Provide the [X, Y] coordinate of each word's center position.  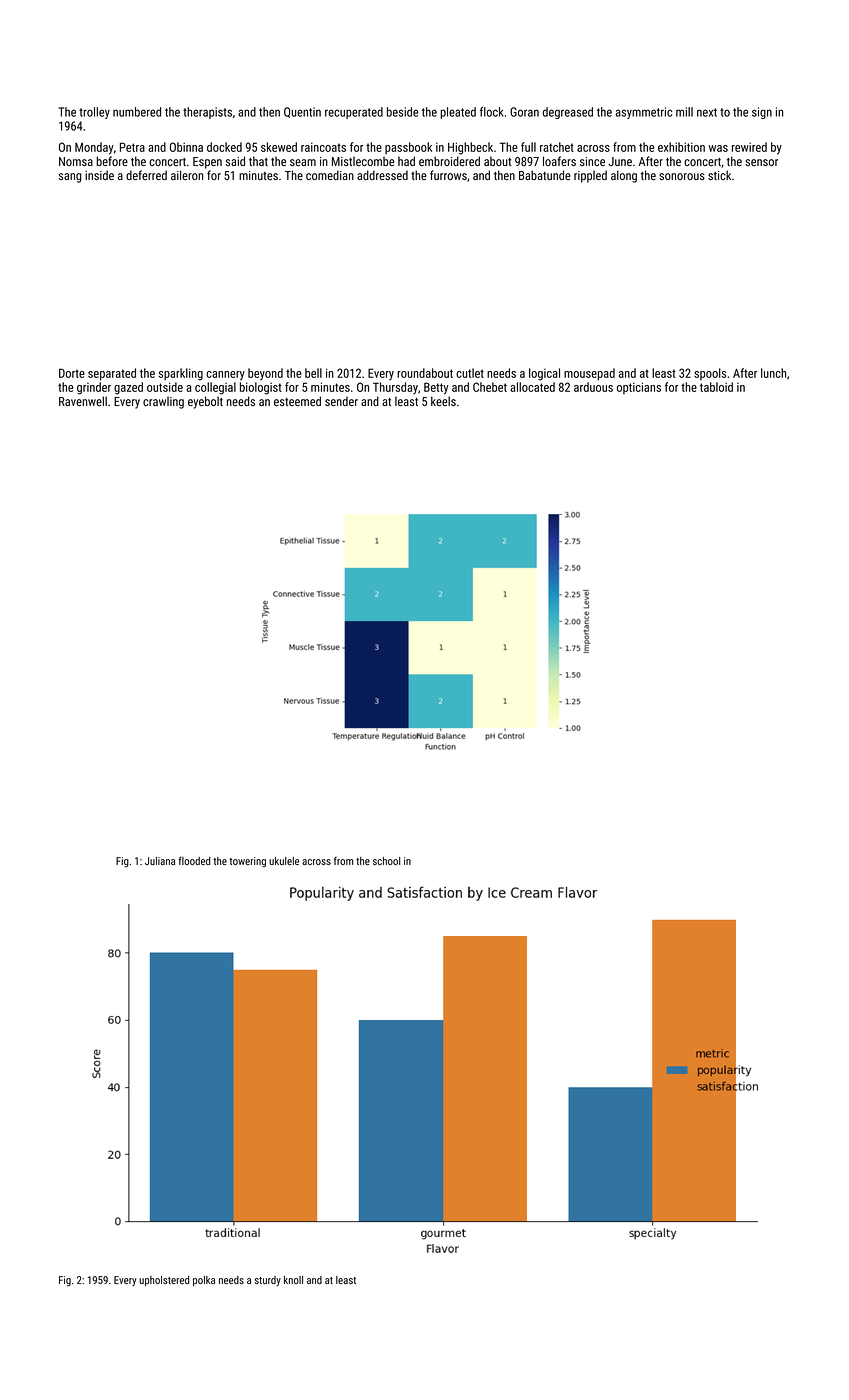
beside [402, 112]
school [386, 861]
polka [204, 1281]
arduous [593, 387]
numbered [137, 112]
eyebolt [205, 402]
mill [684, 112]
